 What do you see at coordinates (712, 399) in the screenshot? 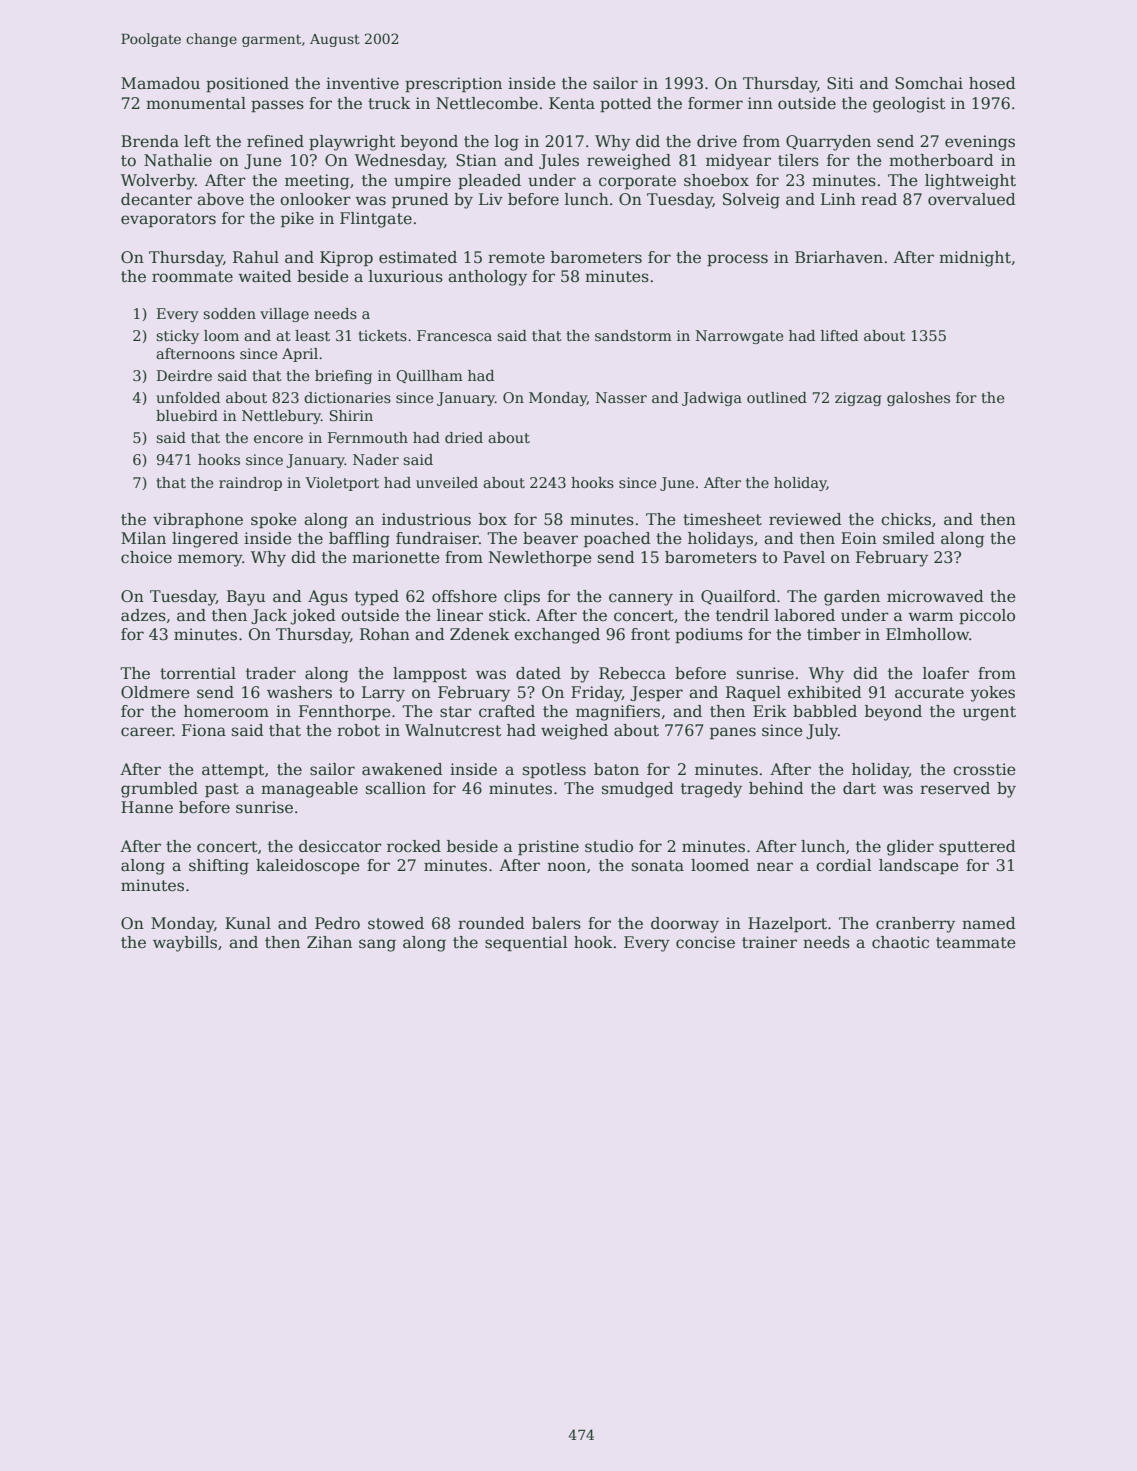
I see `Jadwiga` at bounding box center [712, 399].
